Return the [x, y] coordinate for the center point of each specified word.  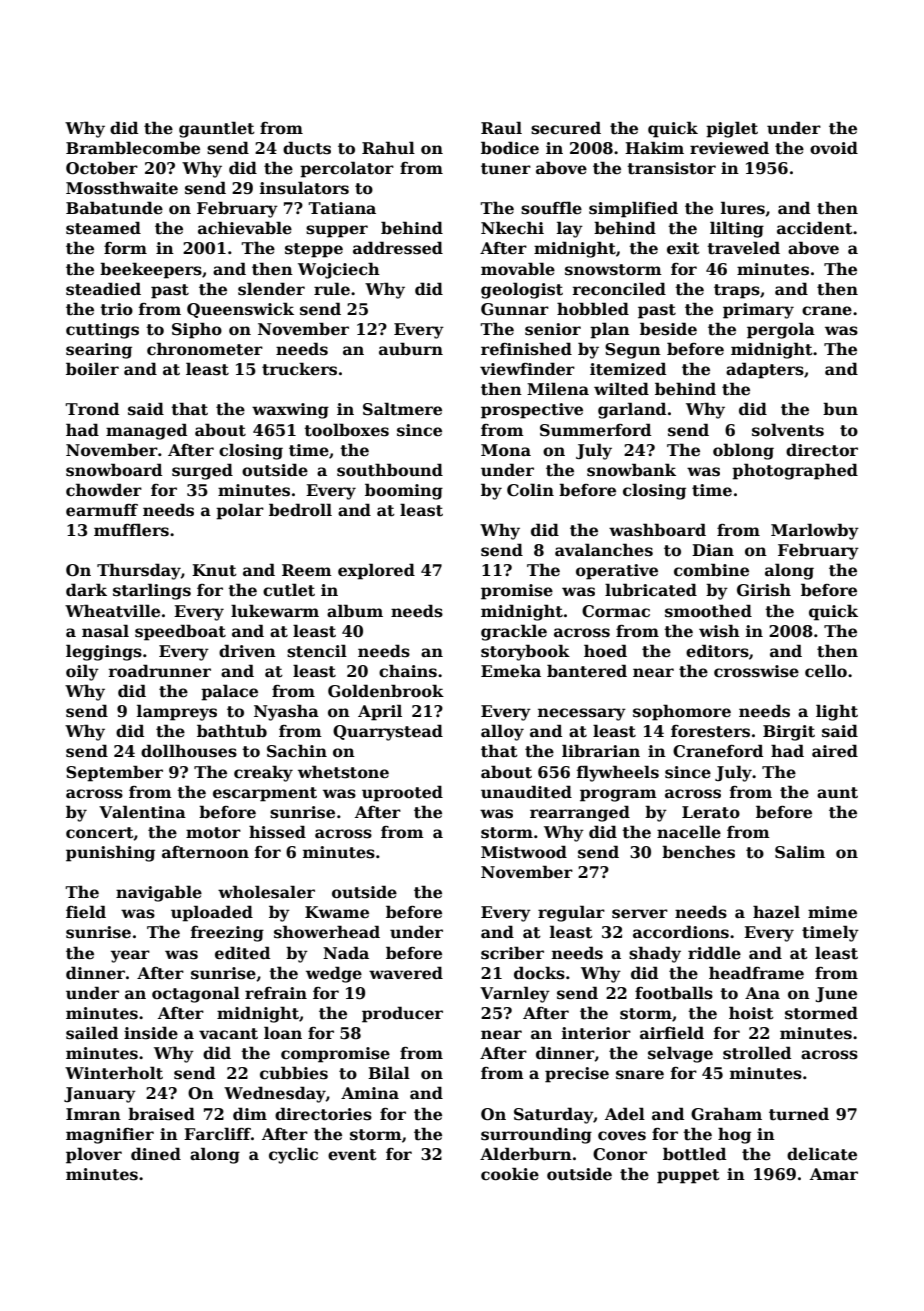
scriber [512, 953]
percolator [347, 169]
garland [632, 410]
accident [815, 228]
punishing [110, 853]
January [100, 1095]
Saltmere [402, 409]
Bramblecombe [133, 148]
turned [799, 1114]
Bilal [389, 1072]
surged [202, 471]
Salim [800, 852]
